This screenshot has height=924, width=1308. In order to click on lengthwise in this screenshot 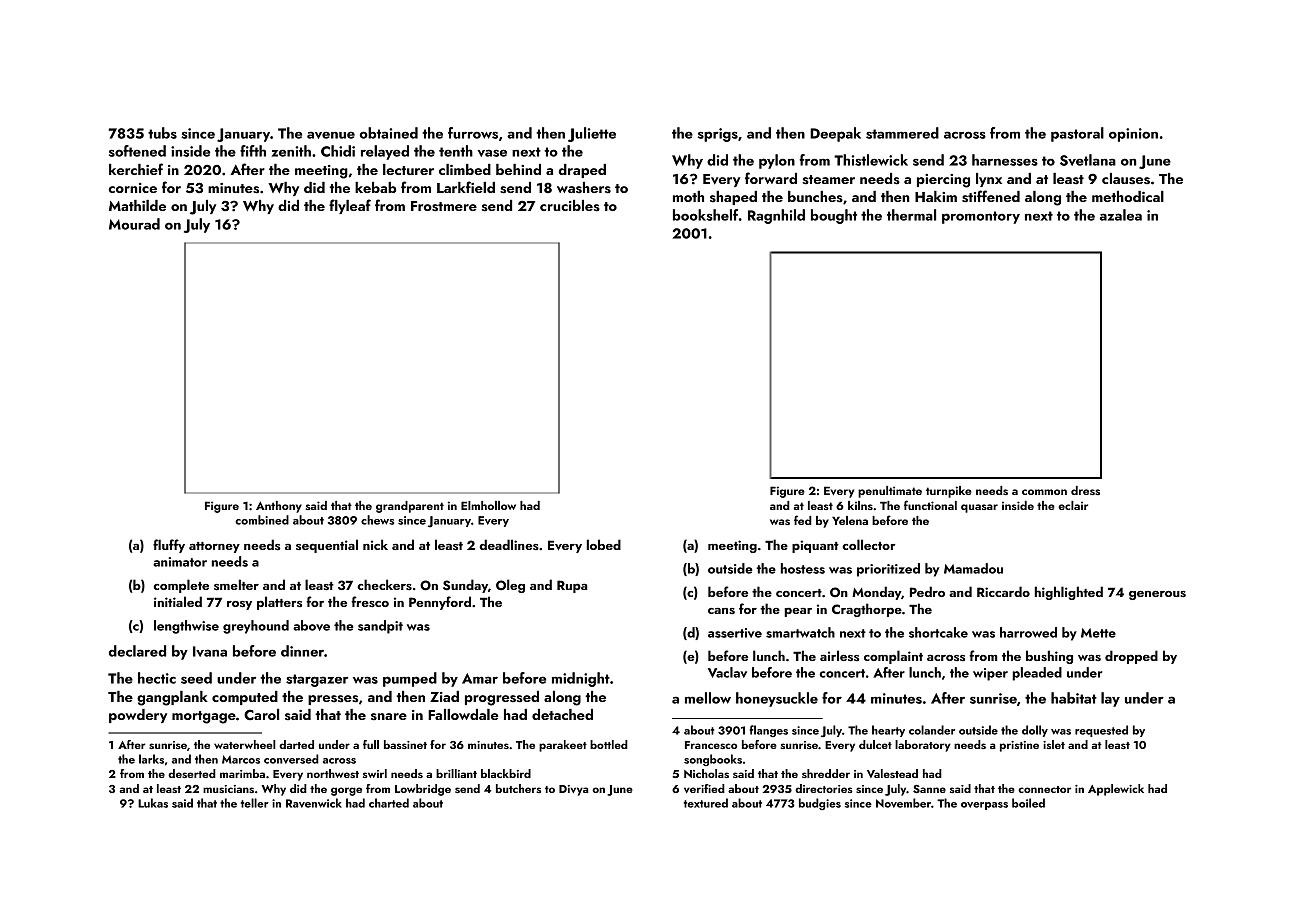, I will do `click(186, 627)`.
